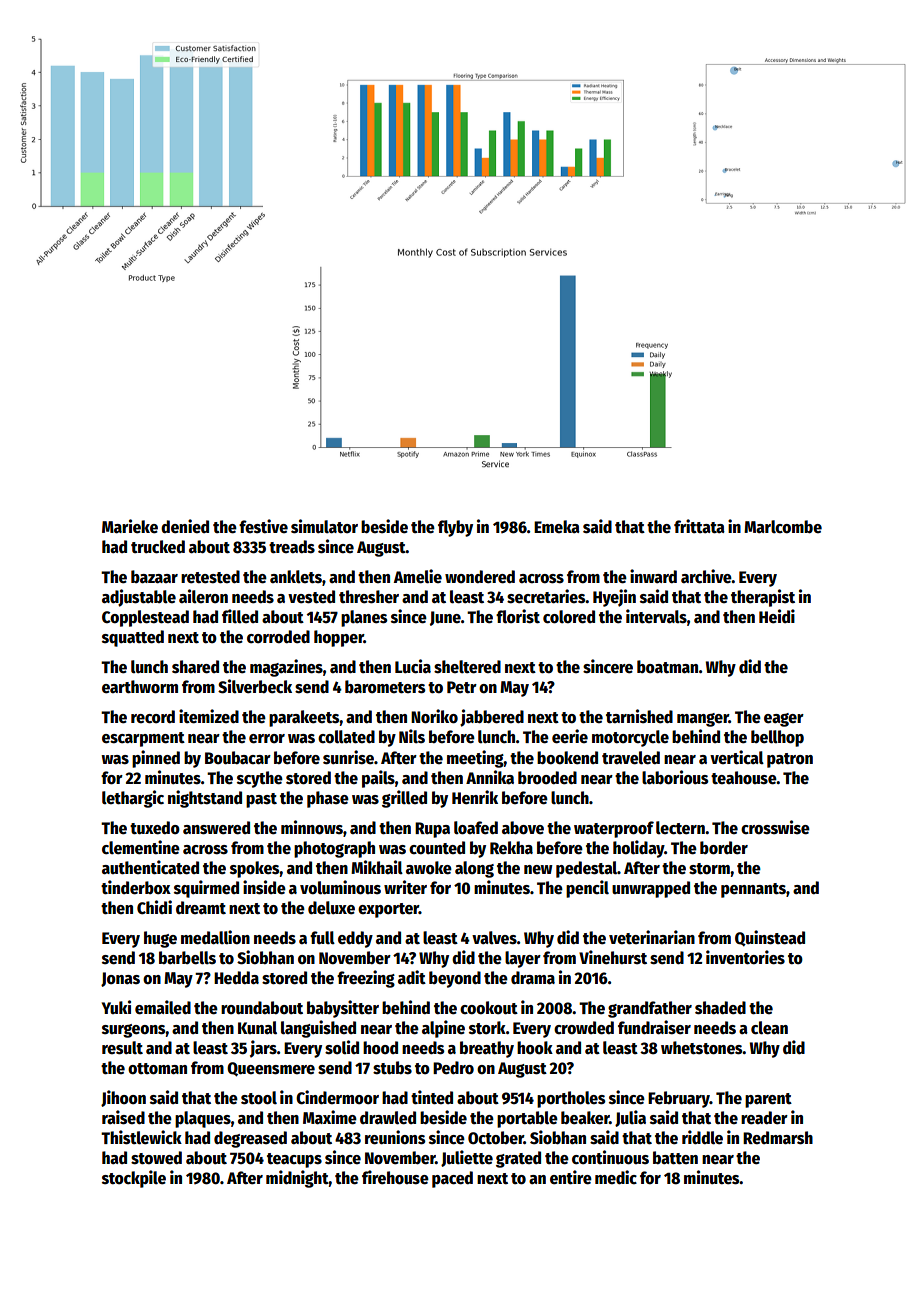  I want to click on languished, so click(318, 1029).
